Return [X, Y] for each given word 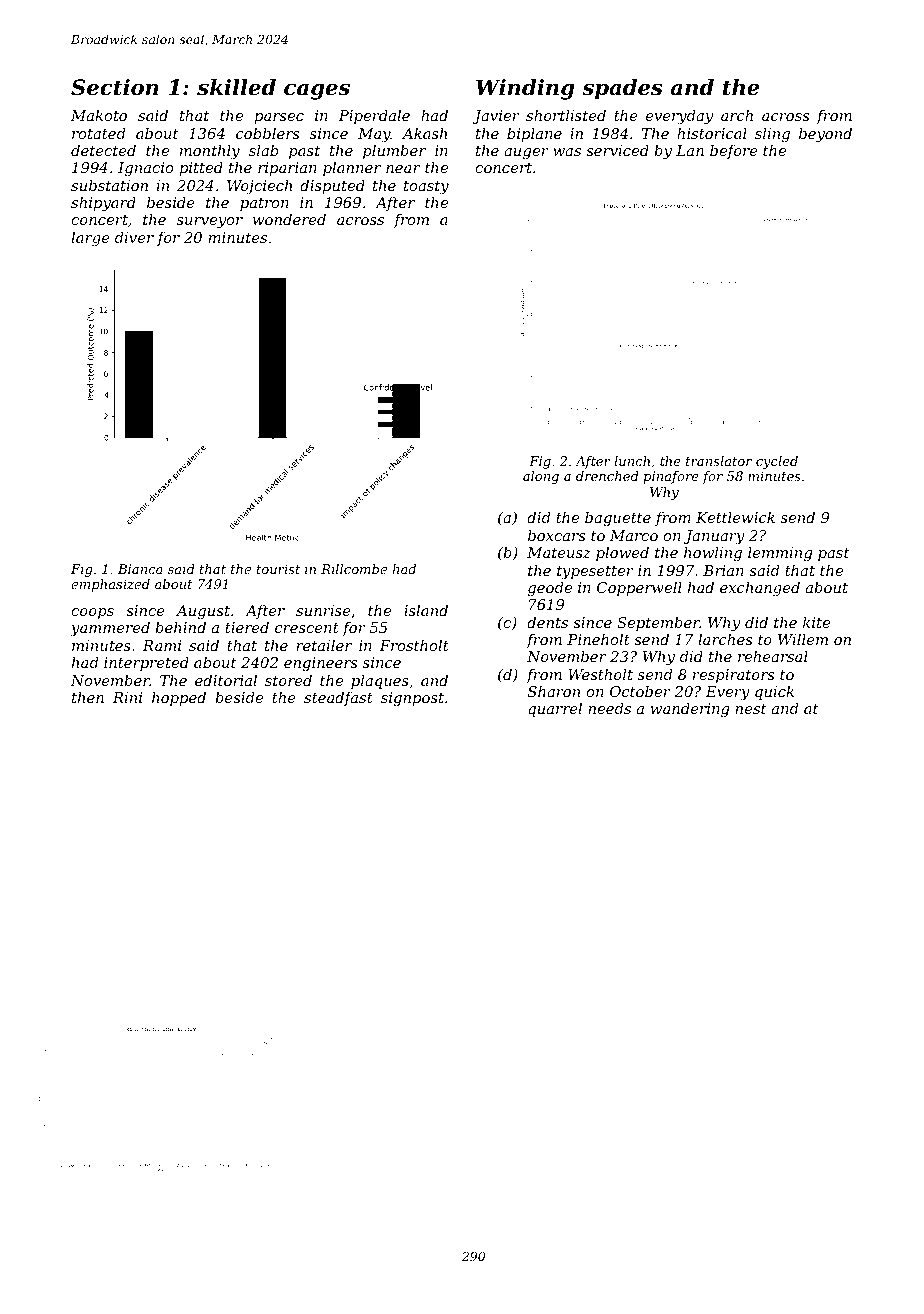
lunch [632, 461]
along [541, 477]
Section [115, 87]
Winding [525, 89]
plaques [380, 681]
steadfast [338, 698]
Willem [803, 639]
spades [622, 89]
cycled [777, 462]
